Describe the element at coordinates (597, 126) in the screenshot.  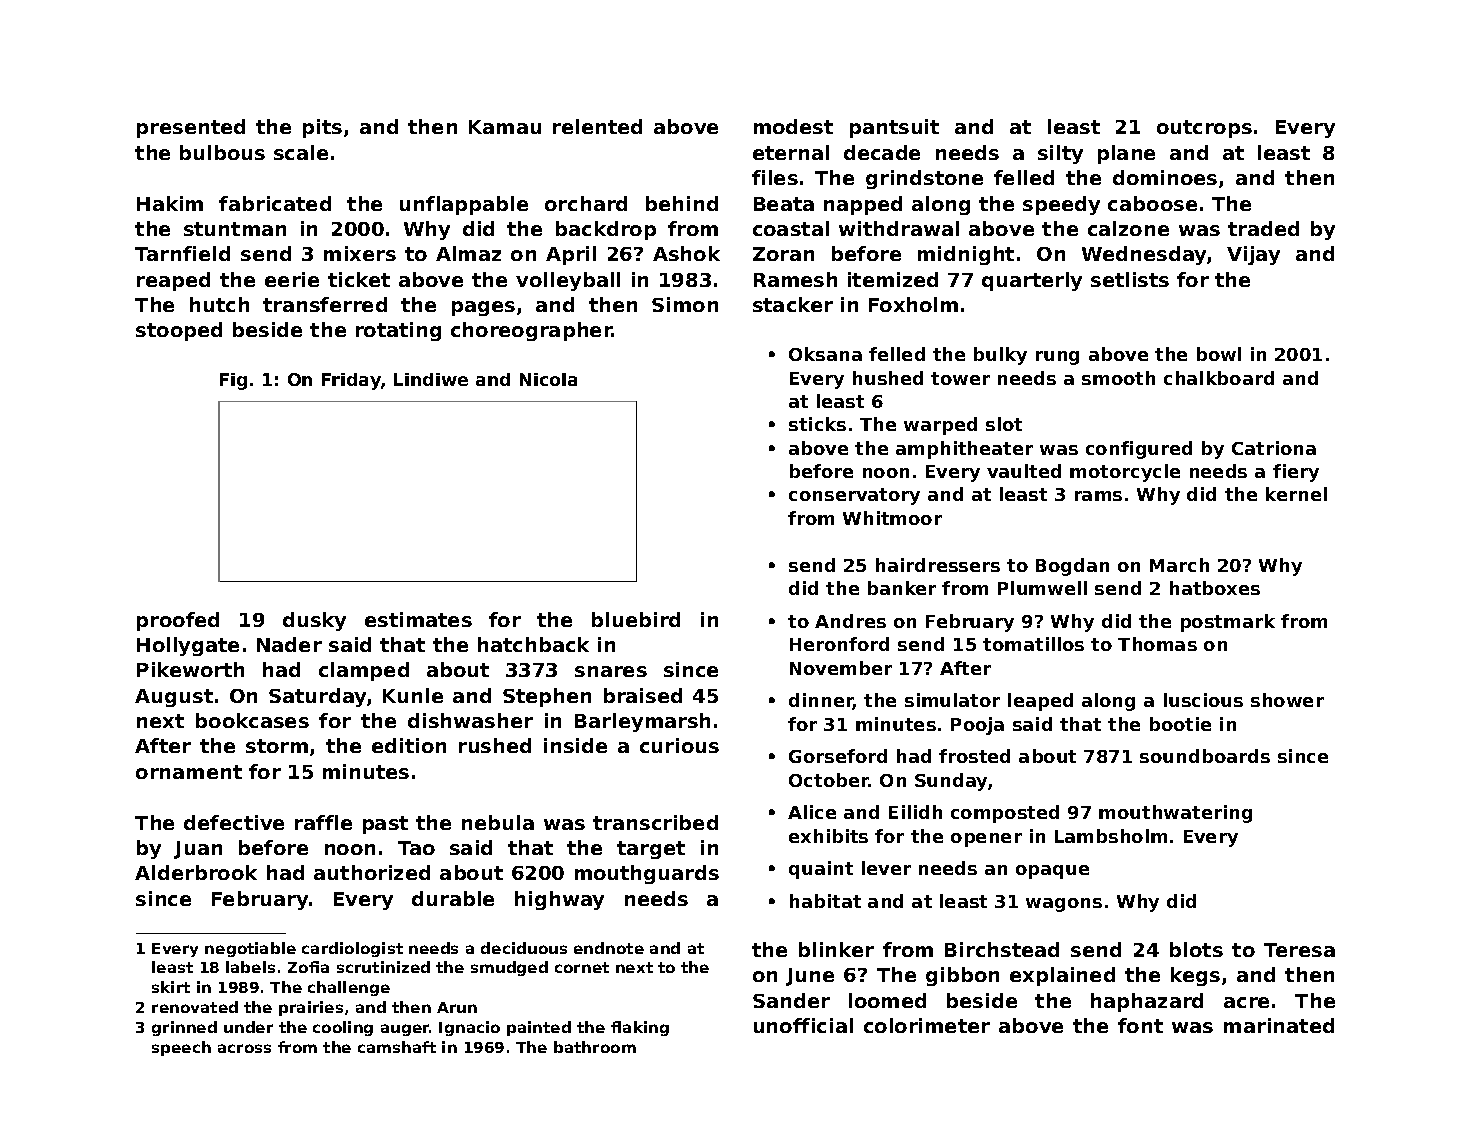
I see `relented` at that location.
